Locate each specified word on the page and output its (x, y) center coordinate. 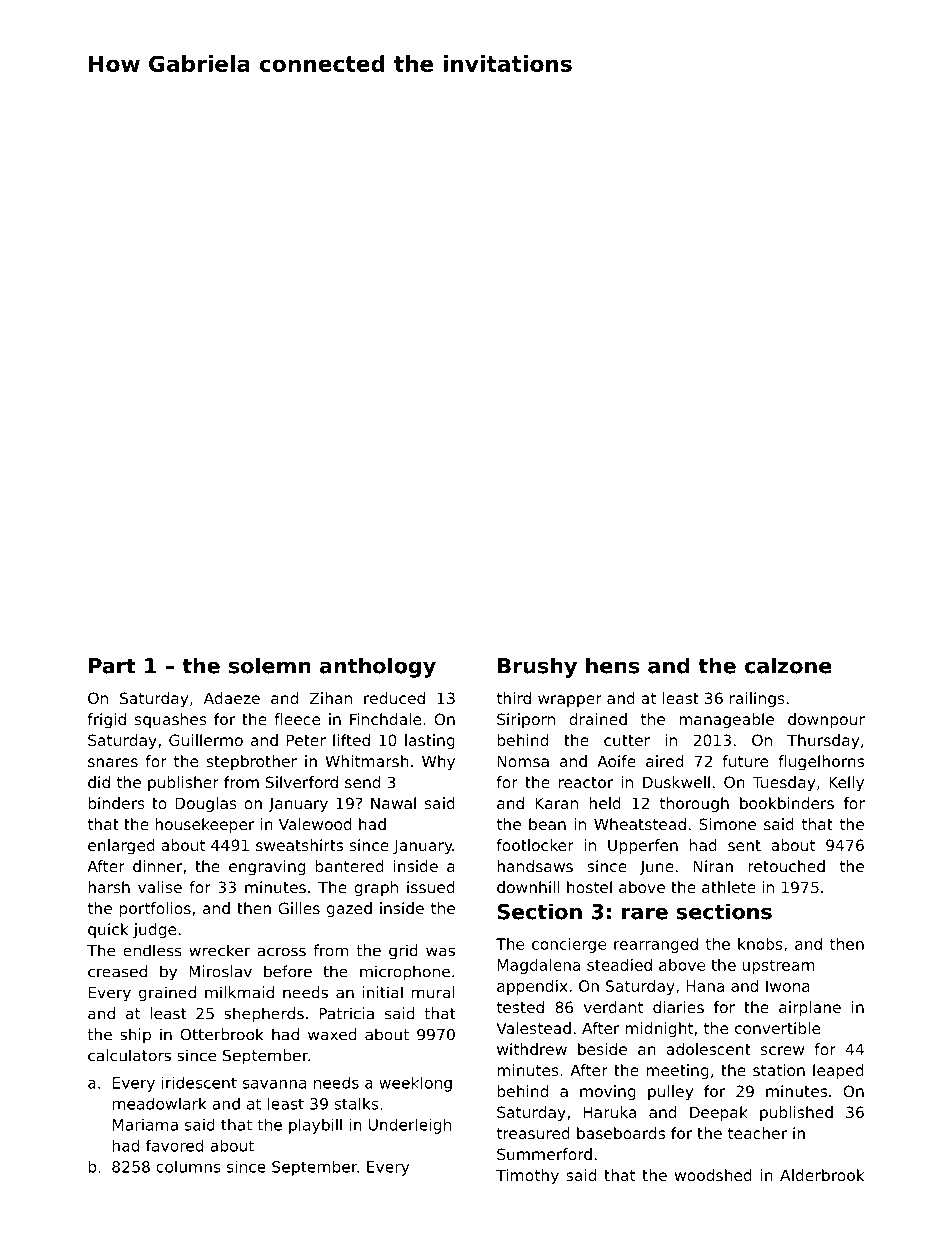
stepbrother (252, 762)
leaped (838, 1071)
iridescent (199, 1083)
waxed (332, 1034)
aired (664, 761)
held (605, 803)
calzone (788, 665)
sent (744, 845)
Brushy (537, 667)
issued (431, 887)
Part (112, 666)
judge (154, 930)
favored (174, 1145)
